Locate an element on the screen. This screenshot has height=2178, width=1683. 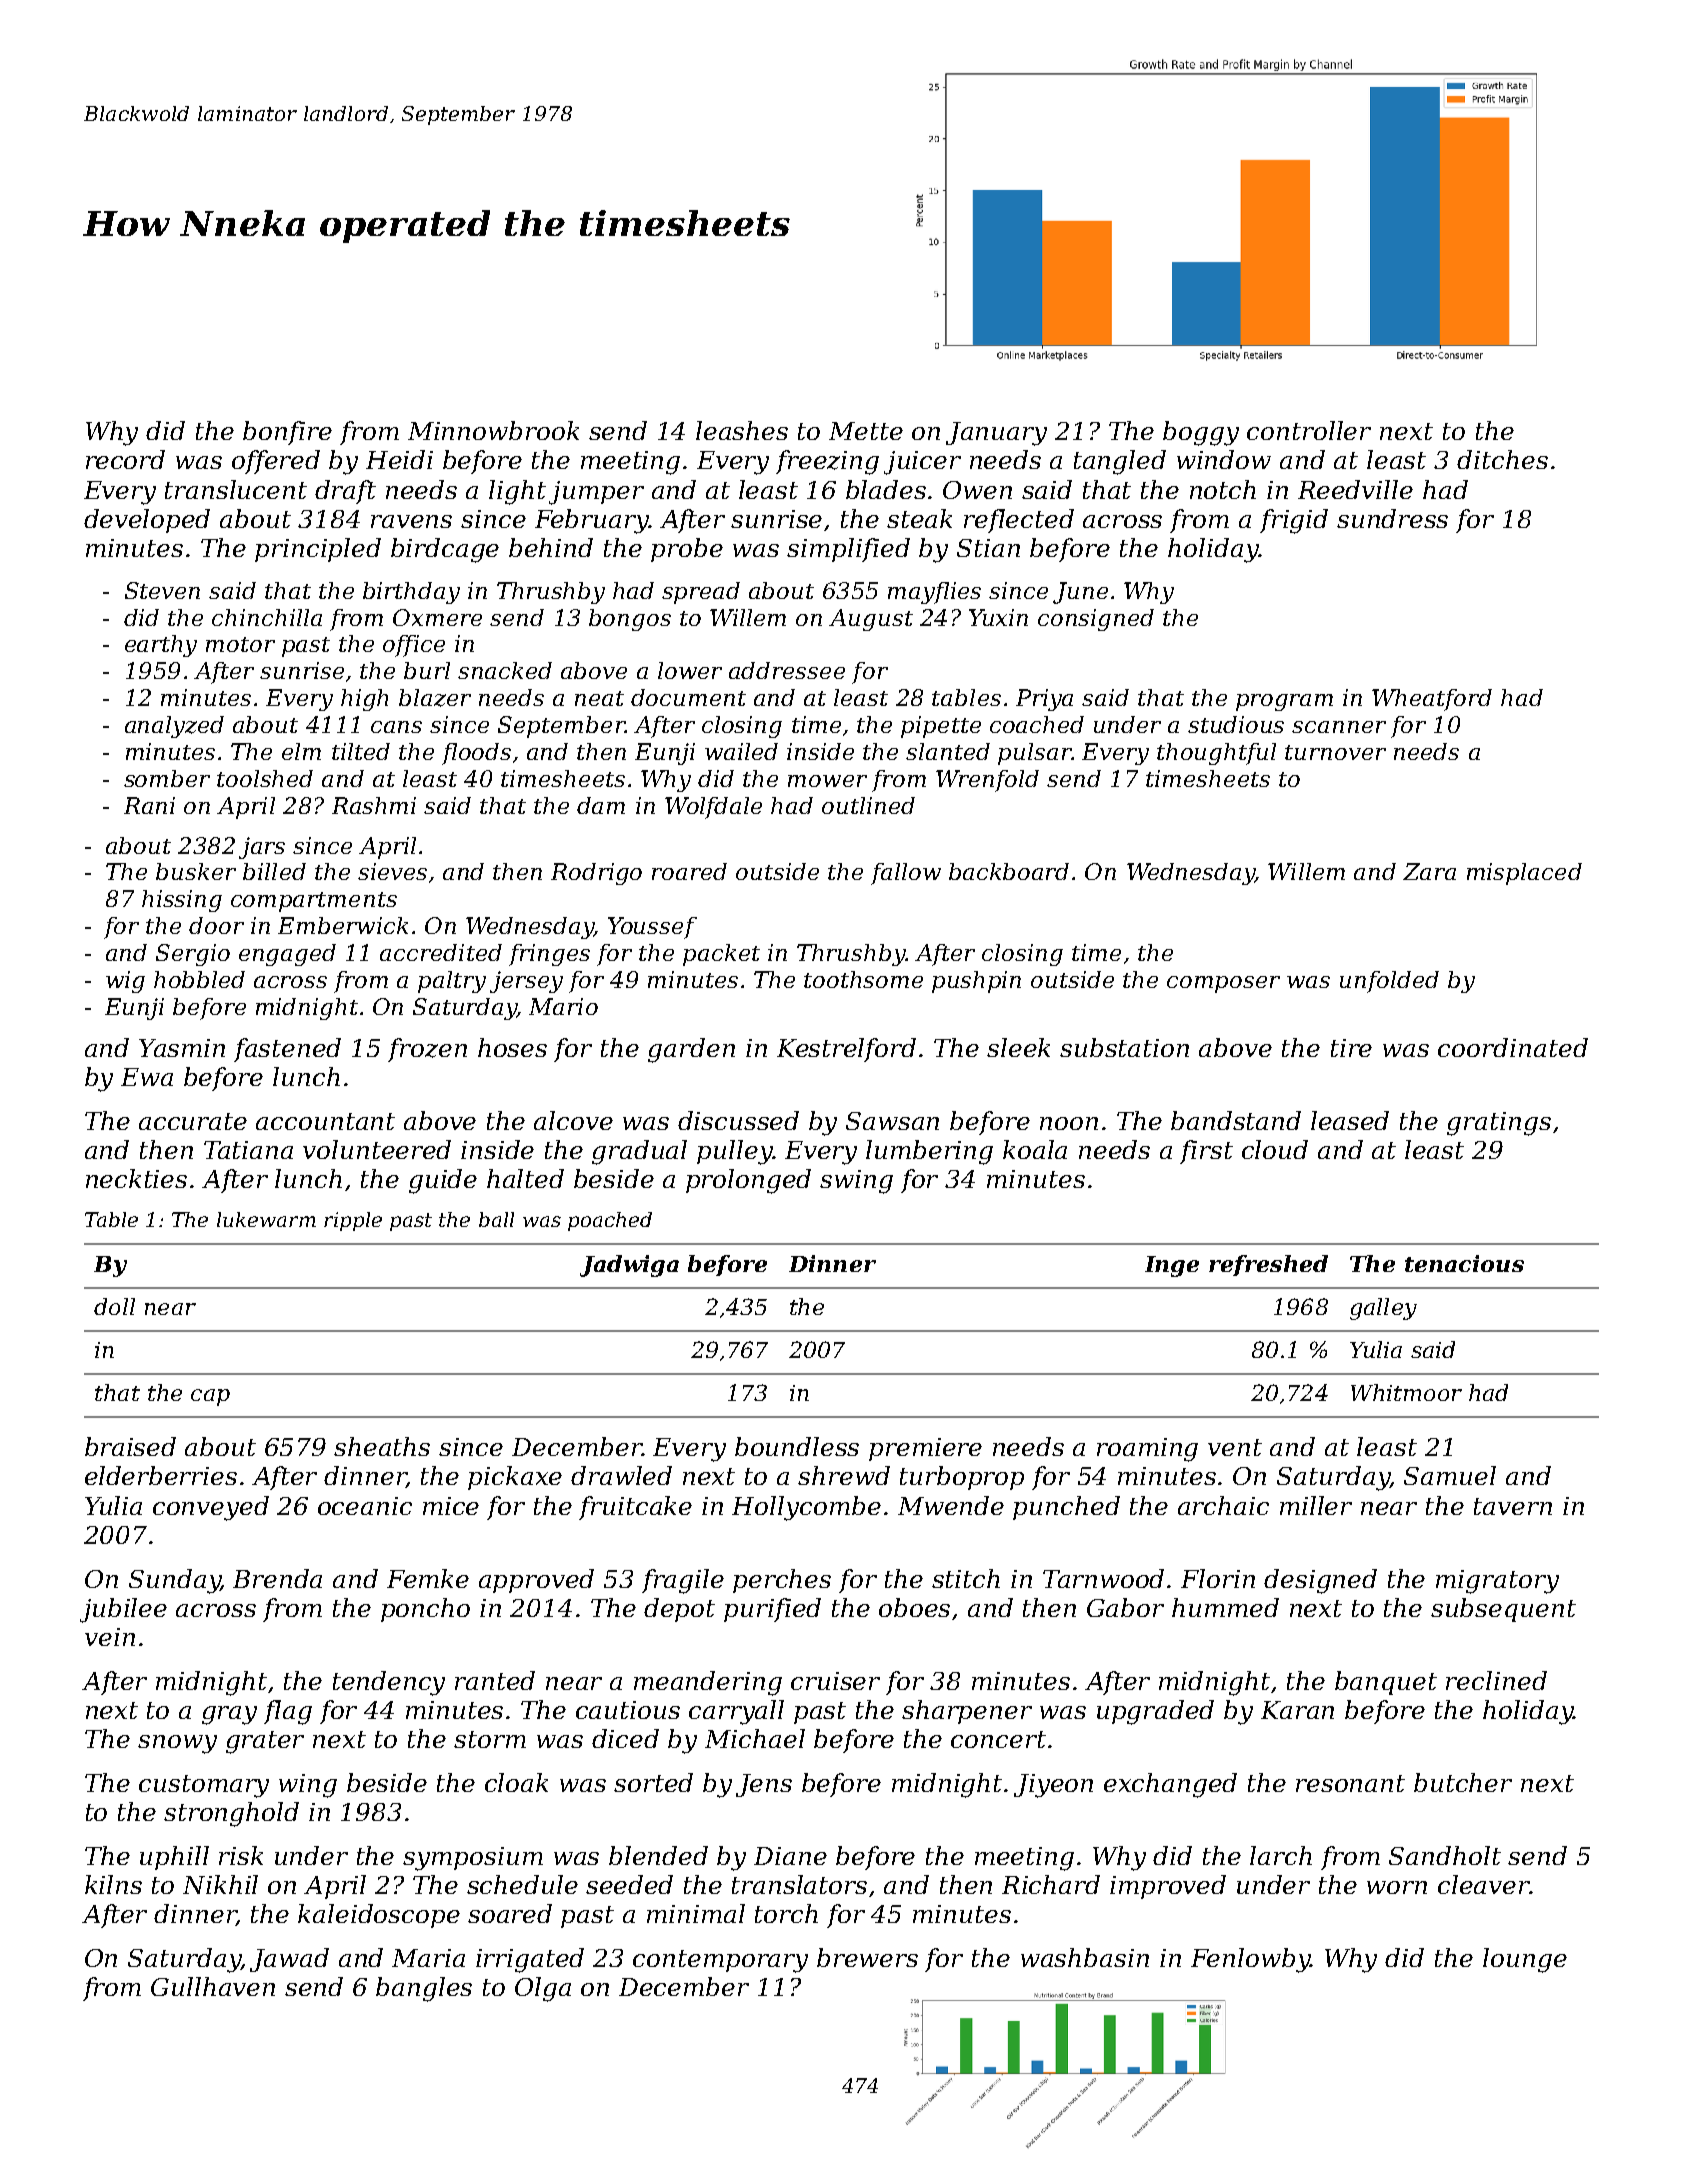
controller is located at coordinates (1309, 430).
